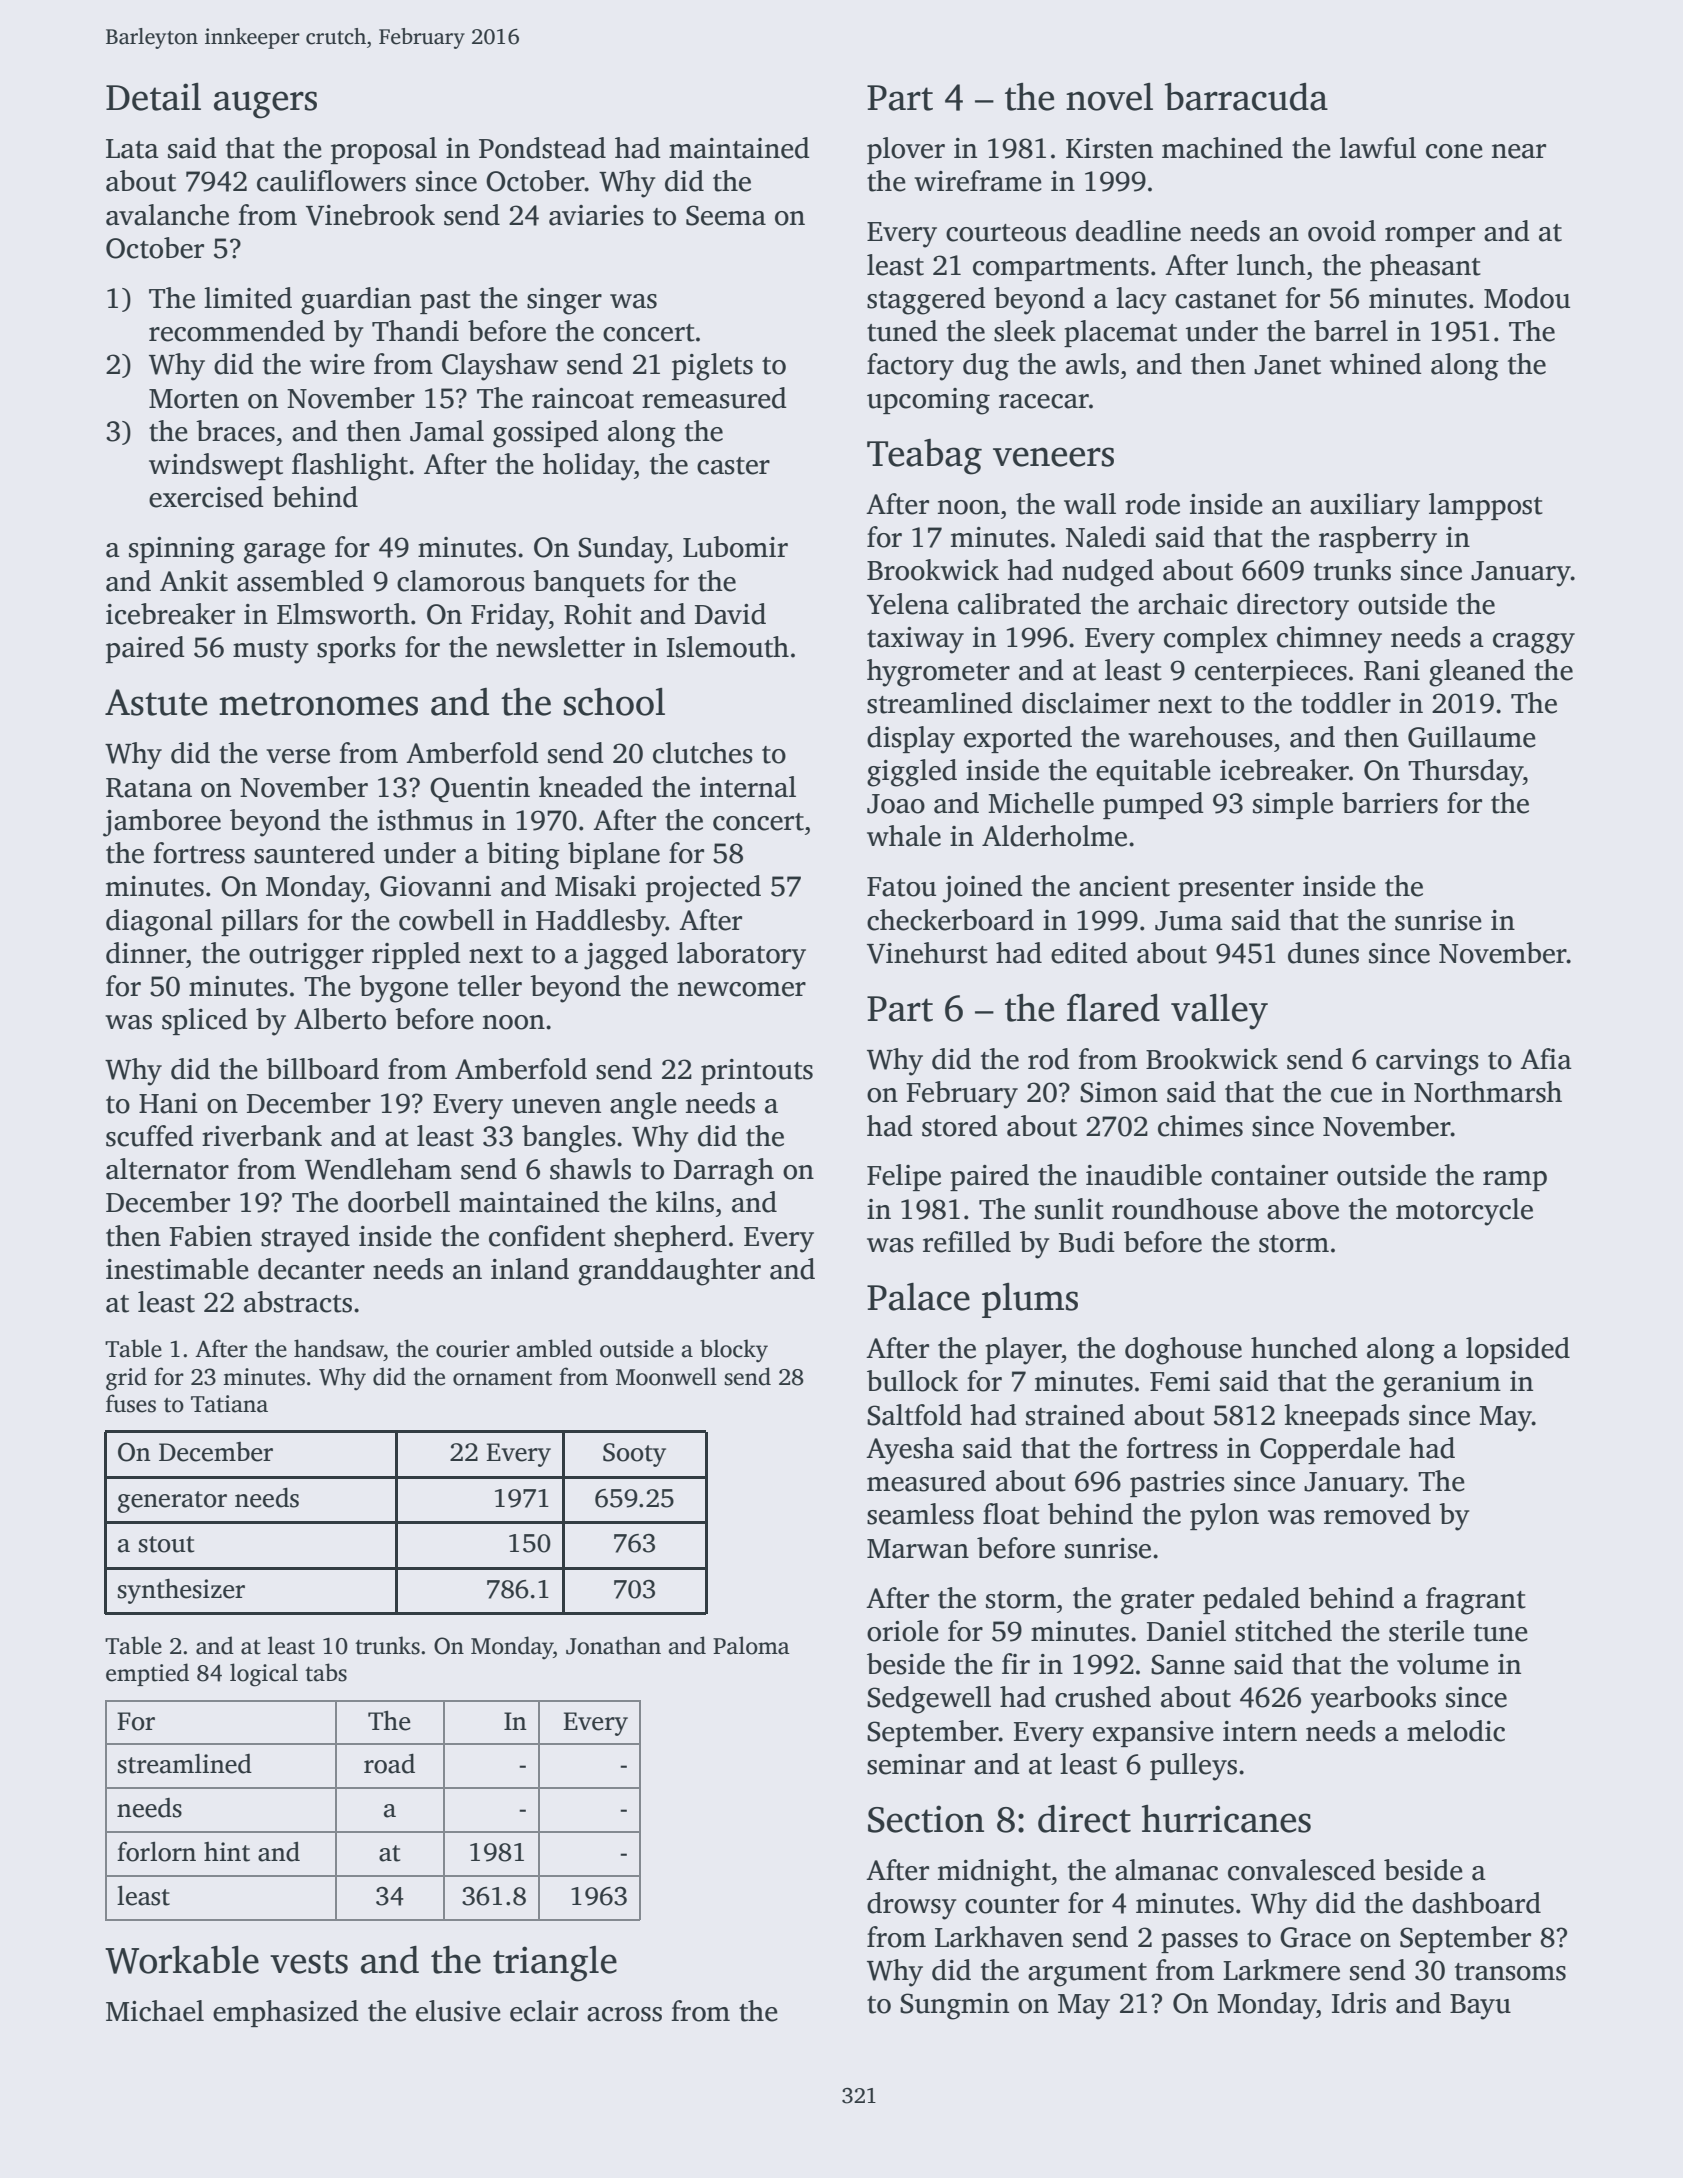 The image size is (1683, 2178). Describe the element at coordinates (726, 215) in the image. I see `Seema` at that location.
